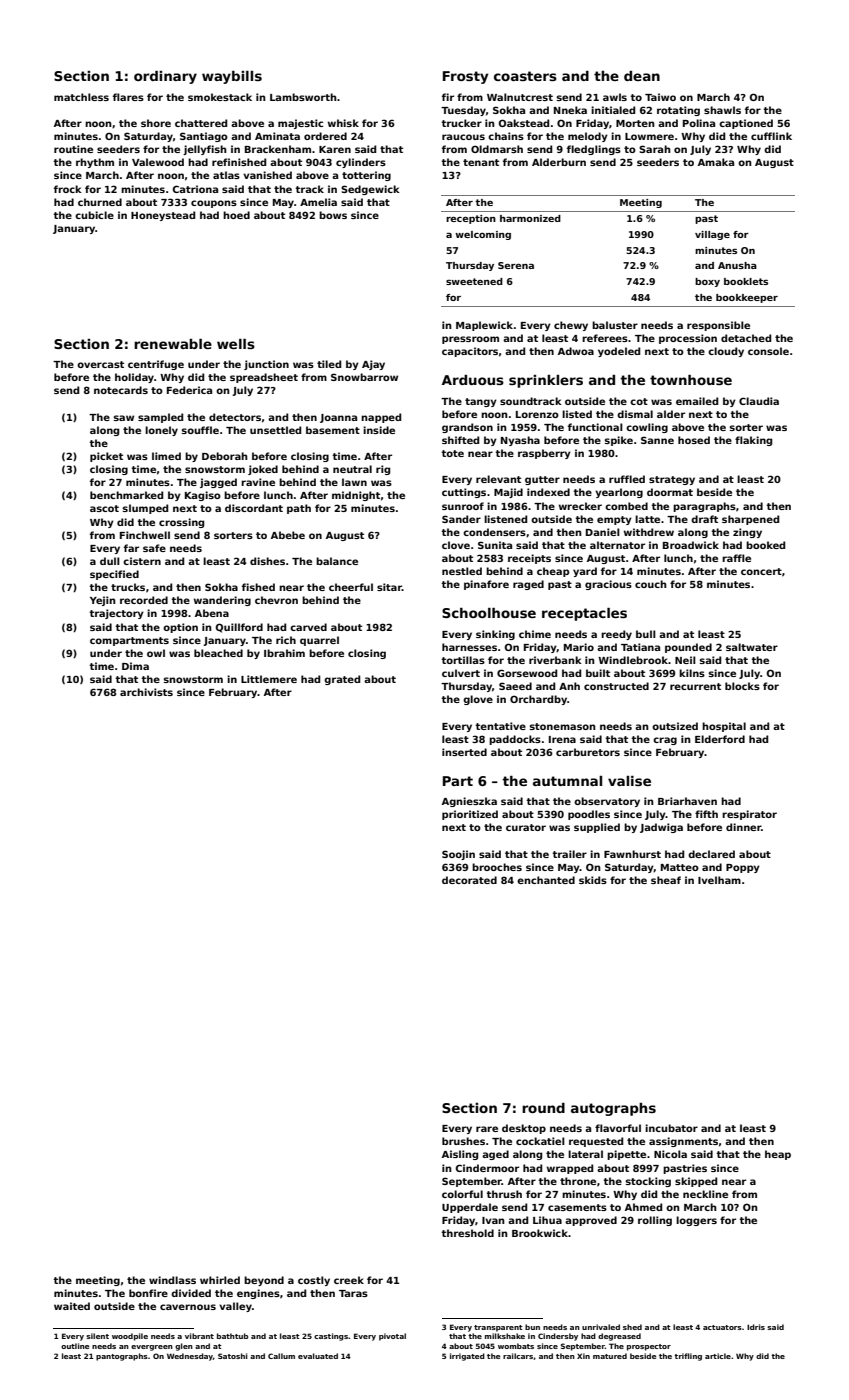 The height and width of the page is (1400, 849). What do you see at coordinates (104, 508) in the page?
I see `ascot` at bounding box center [104, 508].
